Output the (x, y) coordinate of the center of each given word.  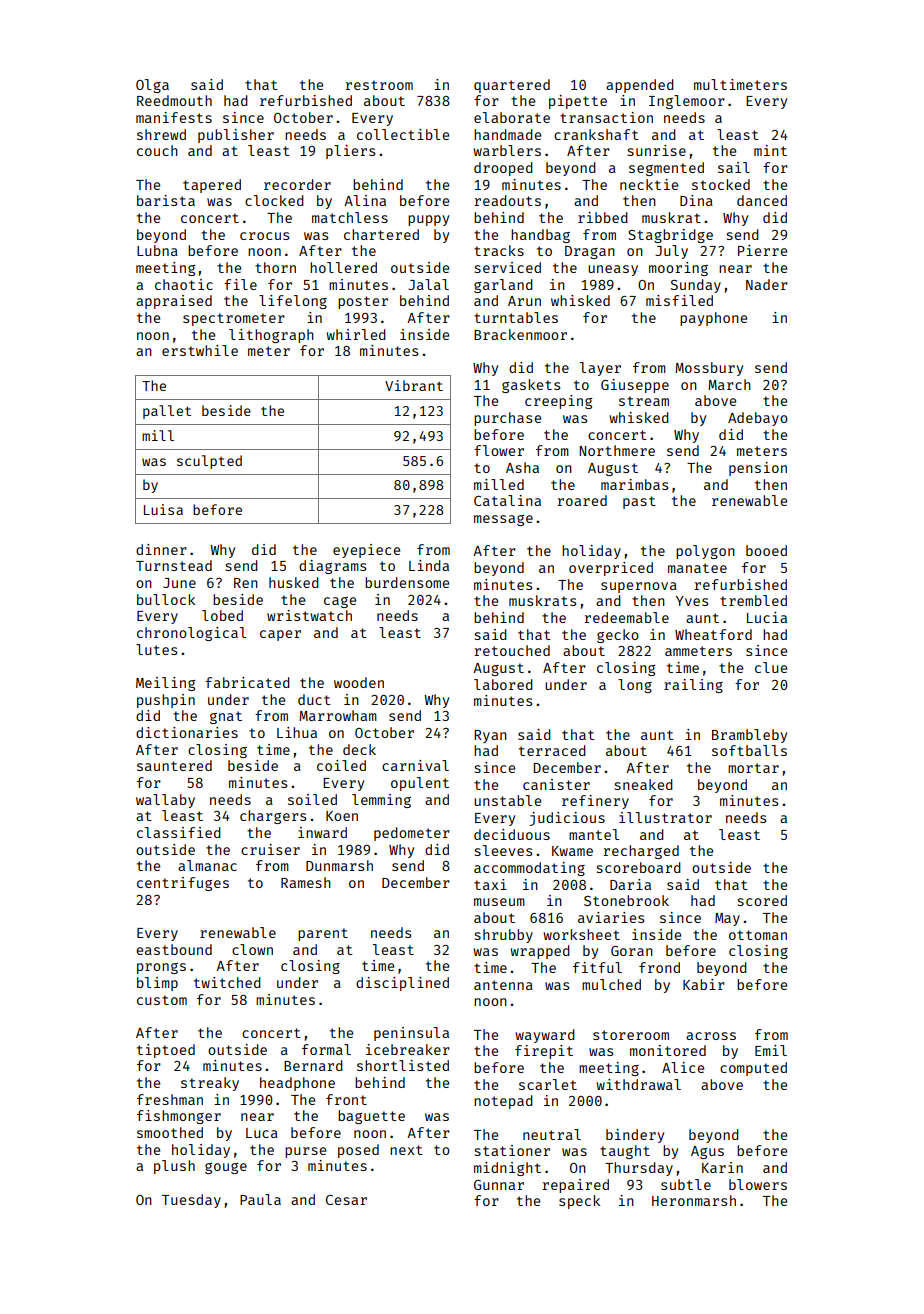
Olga (152, 86)
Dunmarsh (339, 865)
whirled (356, 334)
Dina (696, 200)
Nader (767, 284)
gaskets (531, 386)
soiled (312, 799)
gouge (226, 1168)
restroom (379, 85)
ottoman (758, 935)
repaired (575, 1186)
